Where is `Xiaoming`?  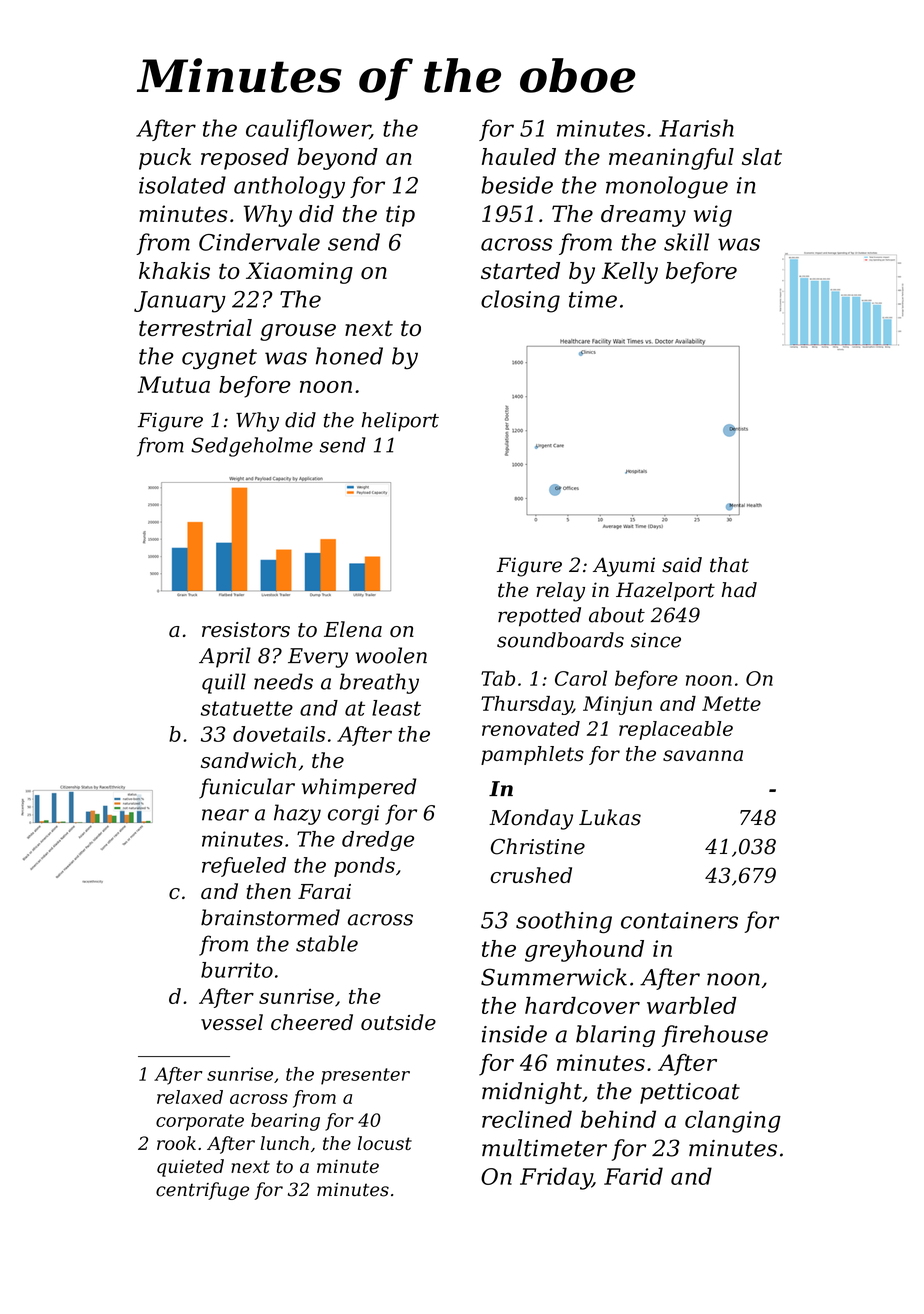
Xiaoming is located at coordinates (299, 273).
